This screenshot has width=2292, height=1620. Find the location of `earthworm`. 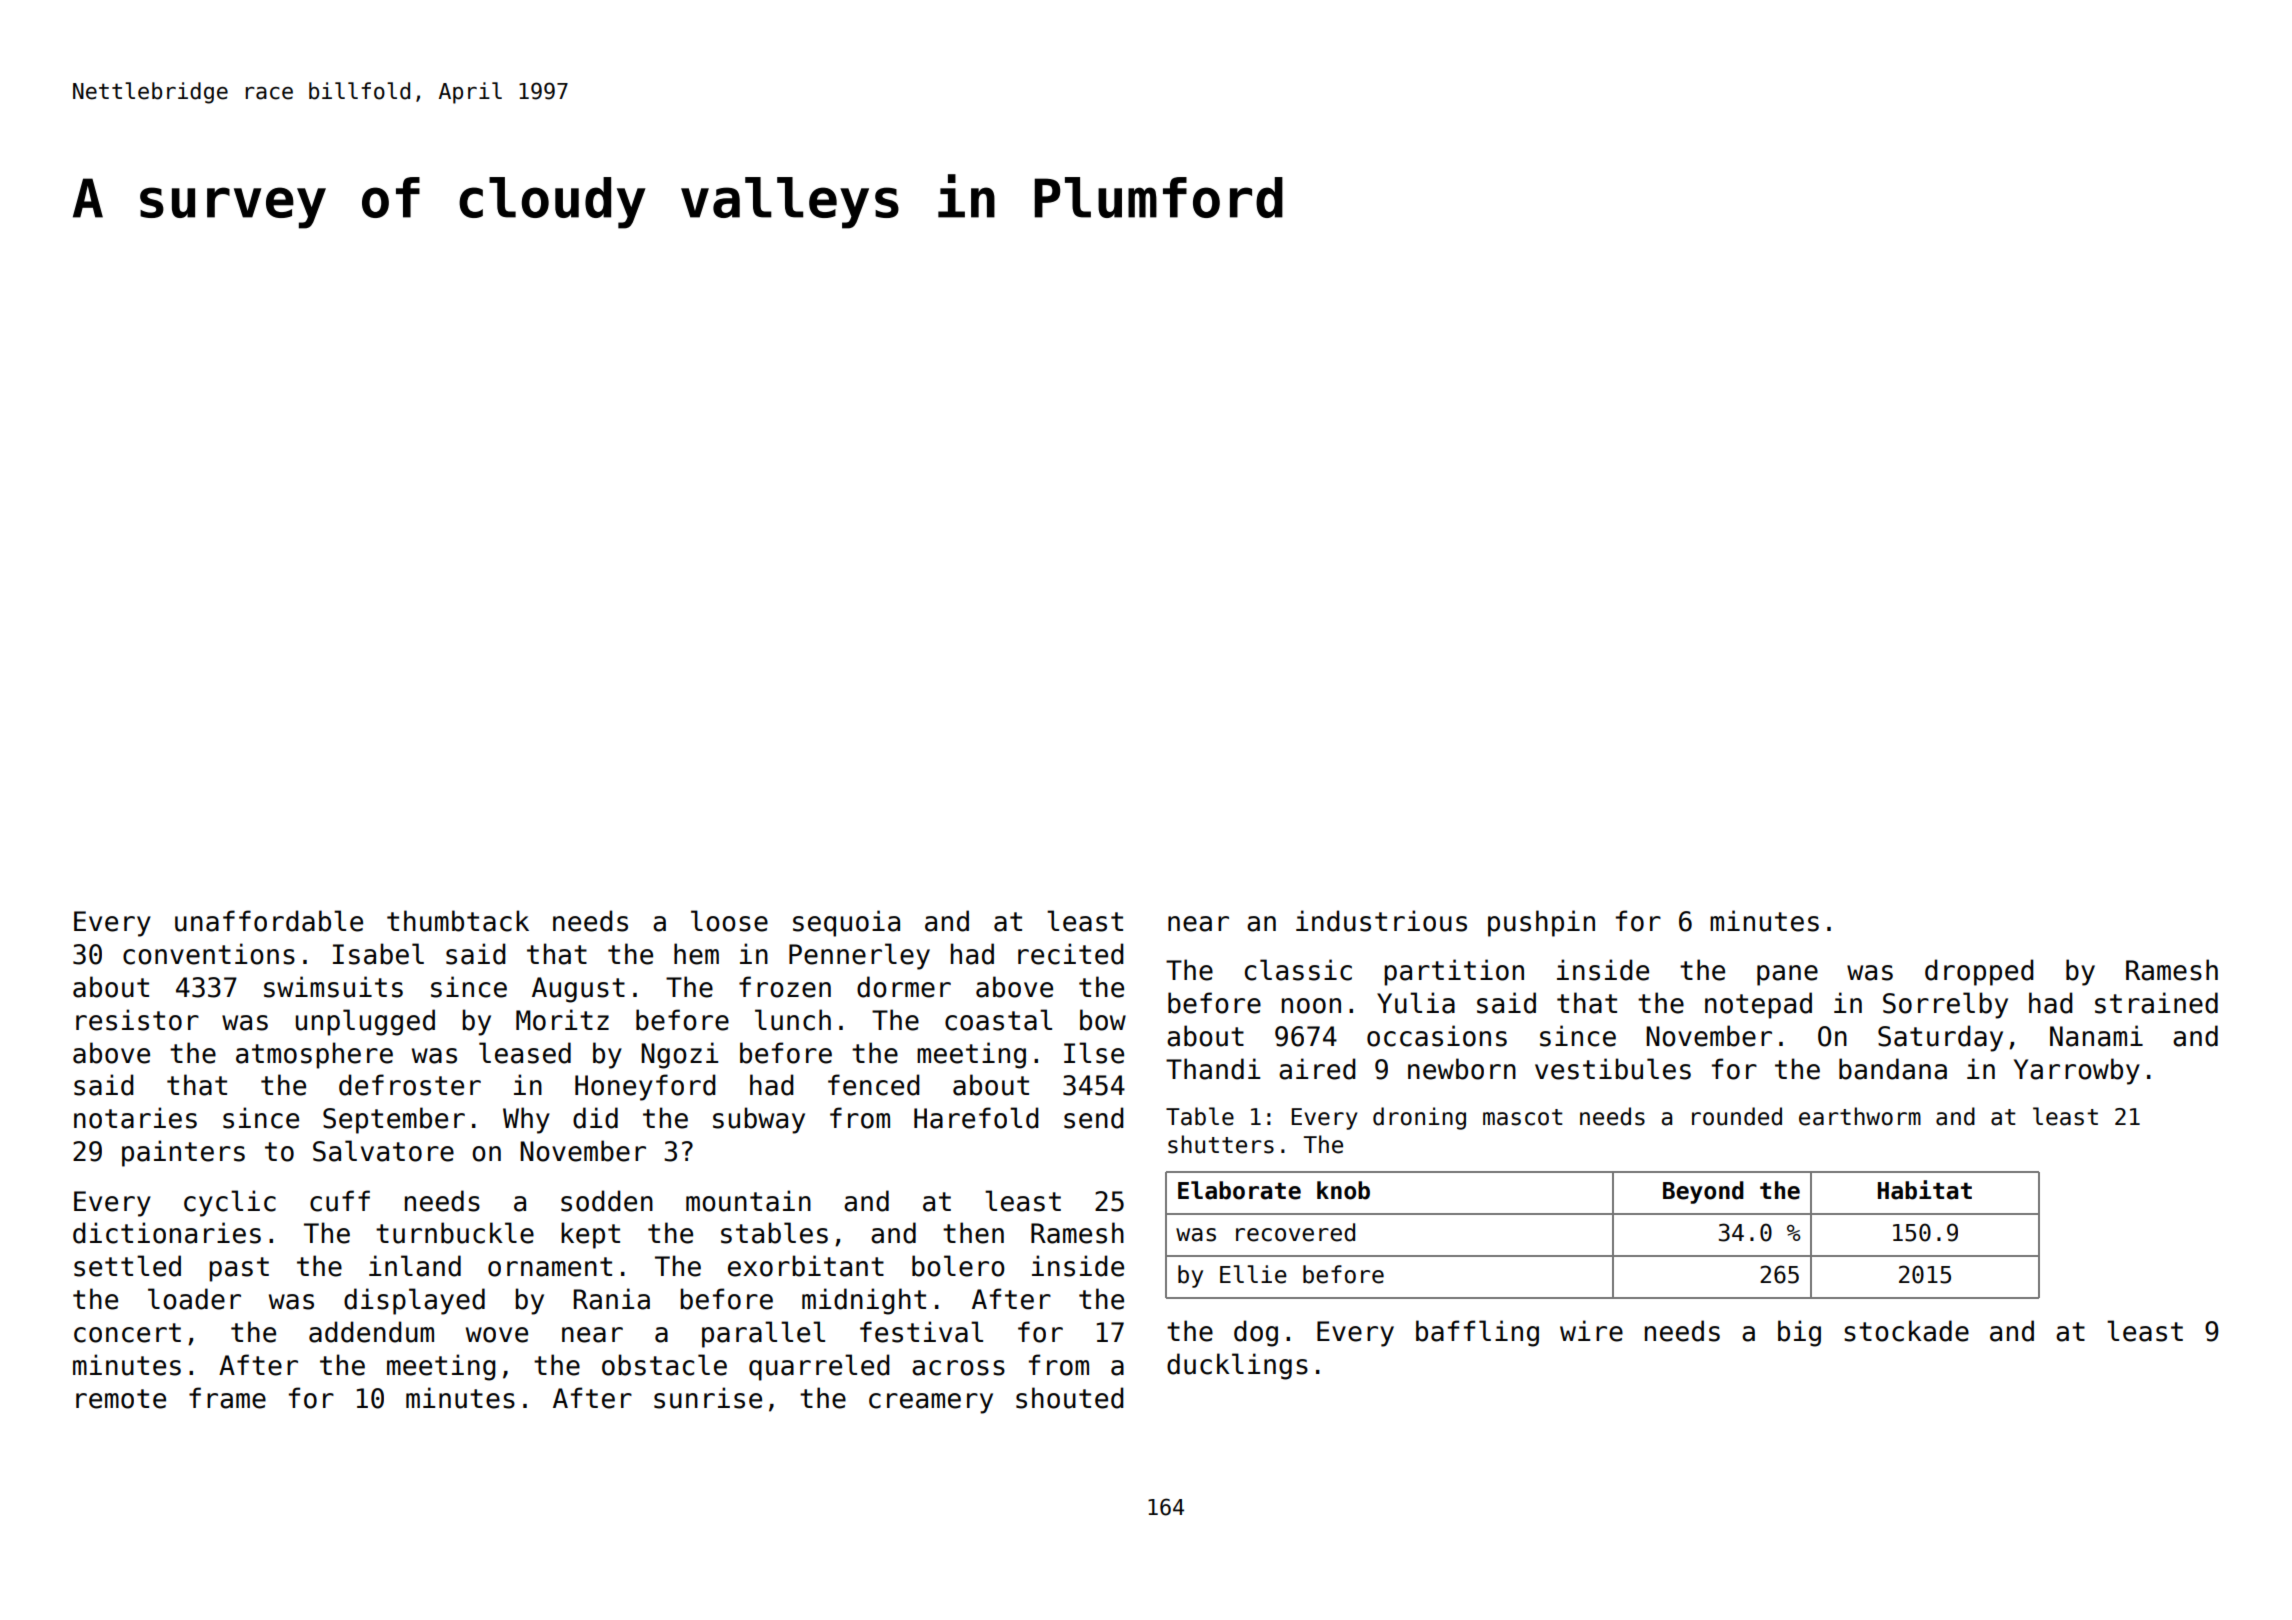

earthworm is located at coordinates (1860, 1116).
